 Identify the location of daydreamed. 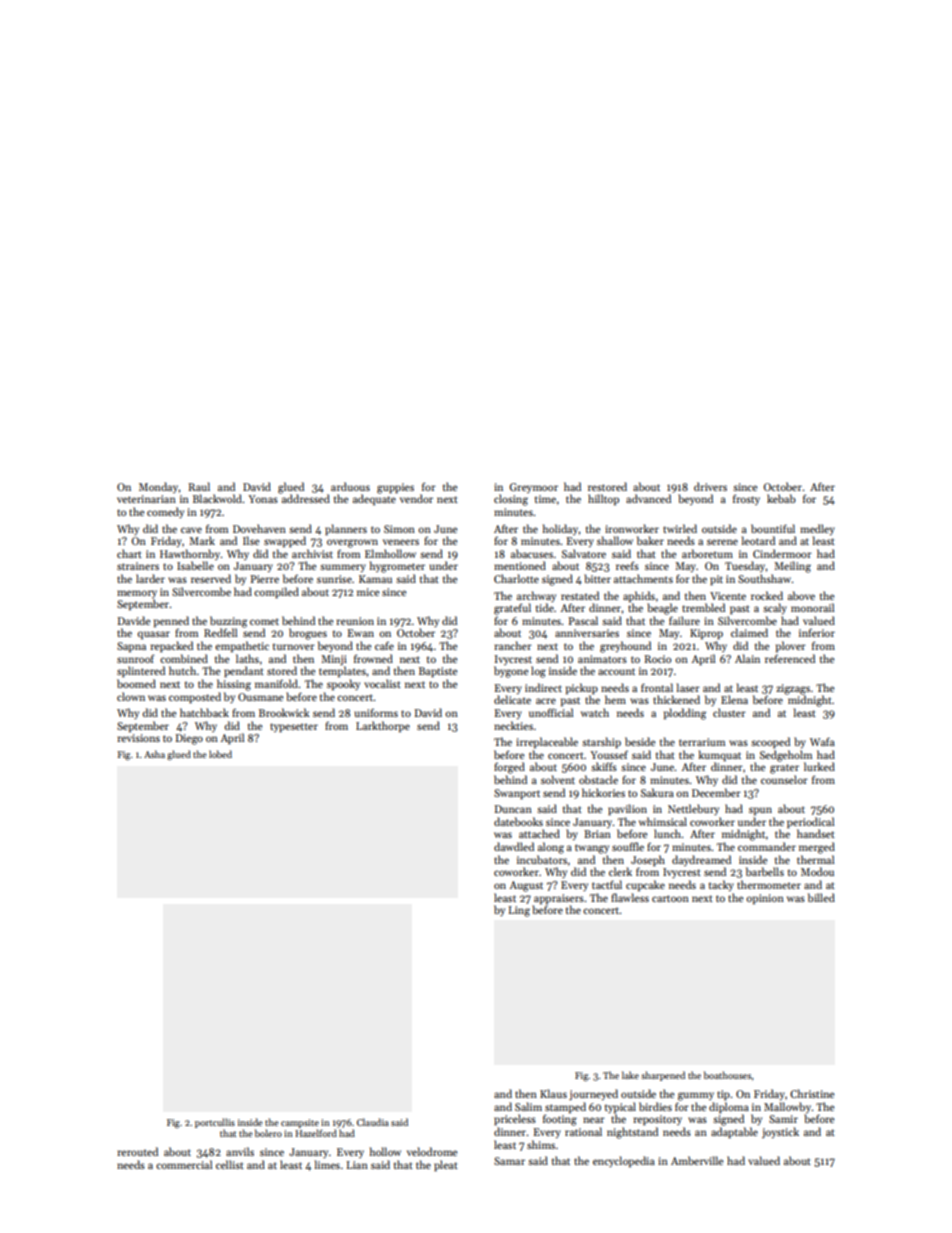
(701, 860).
